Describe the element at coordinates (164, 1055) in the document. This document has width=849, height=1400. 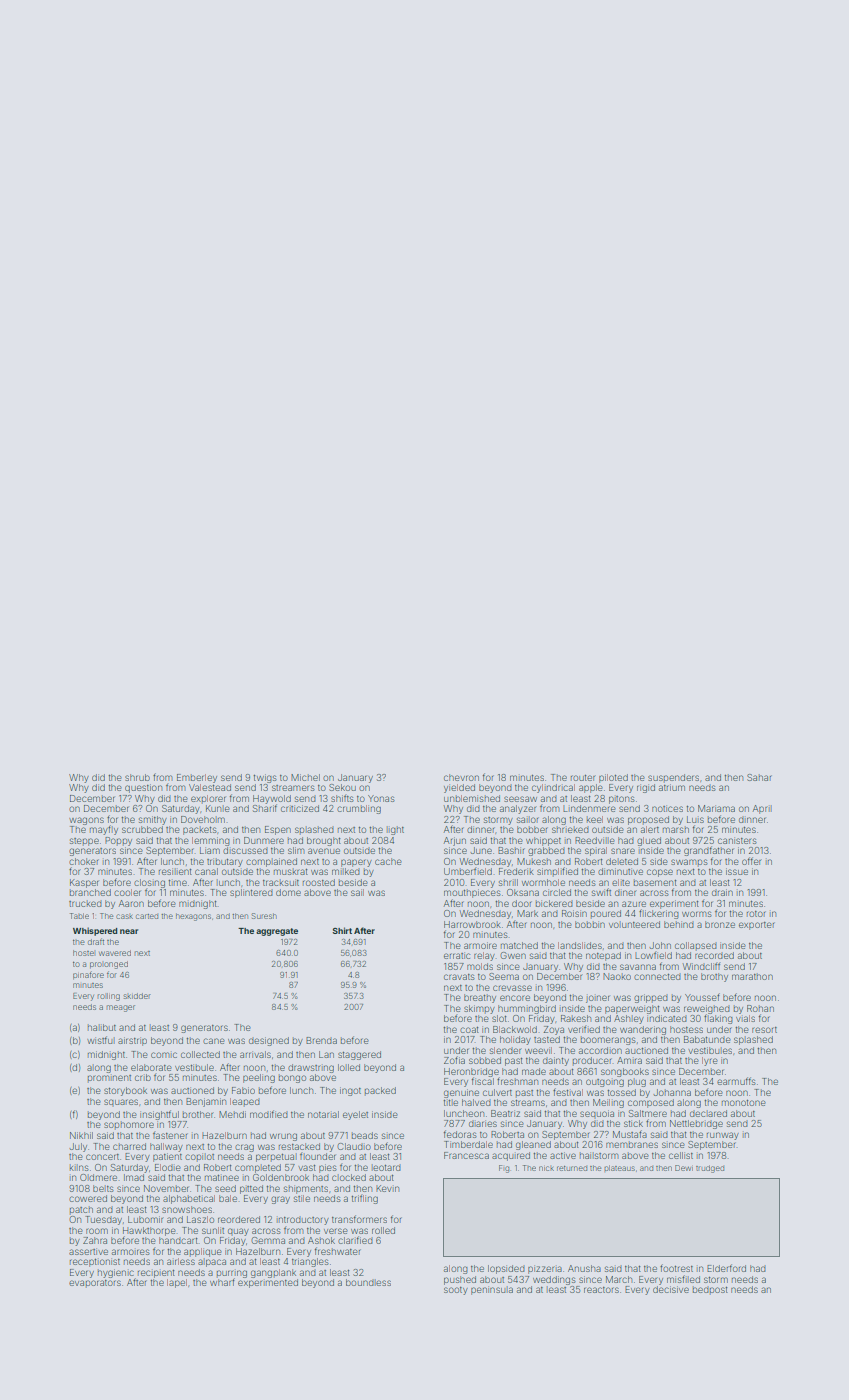
I see `comic` at that location.
